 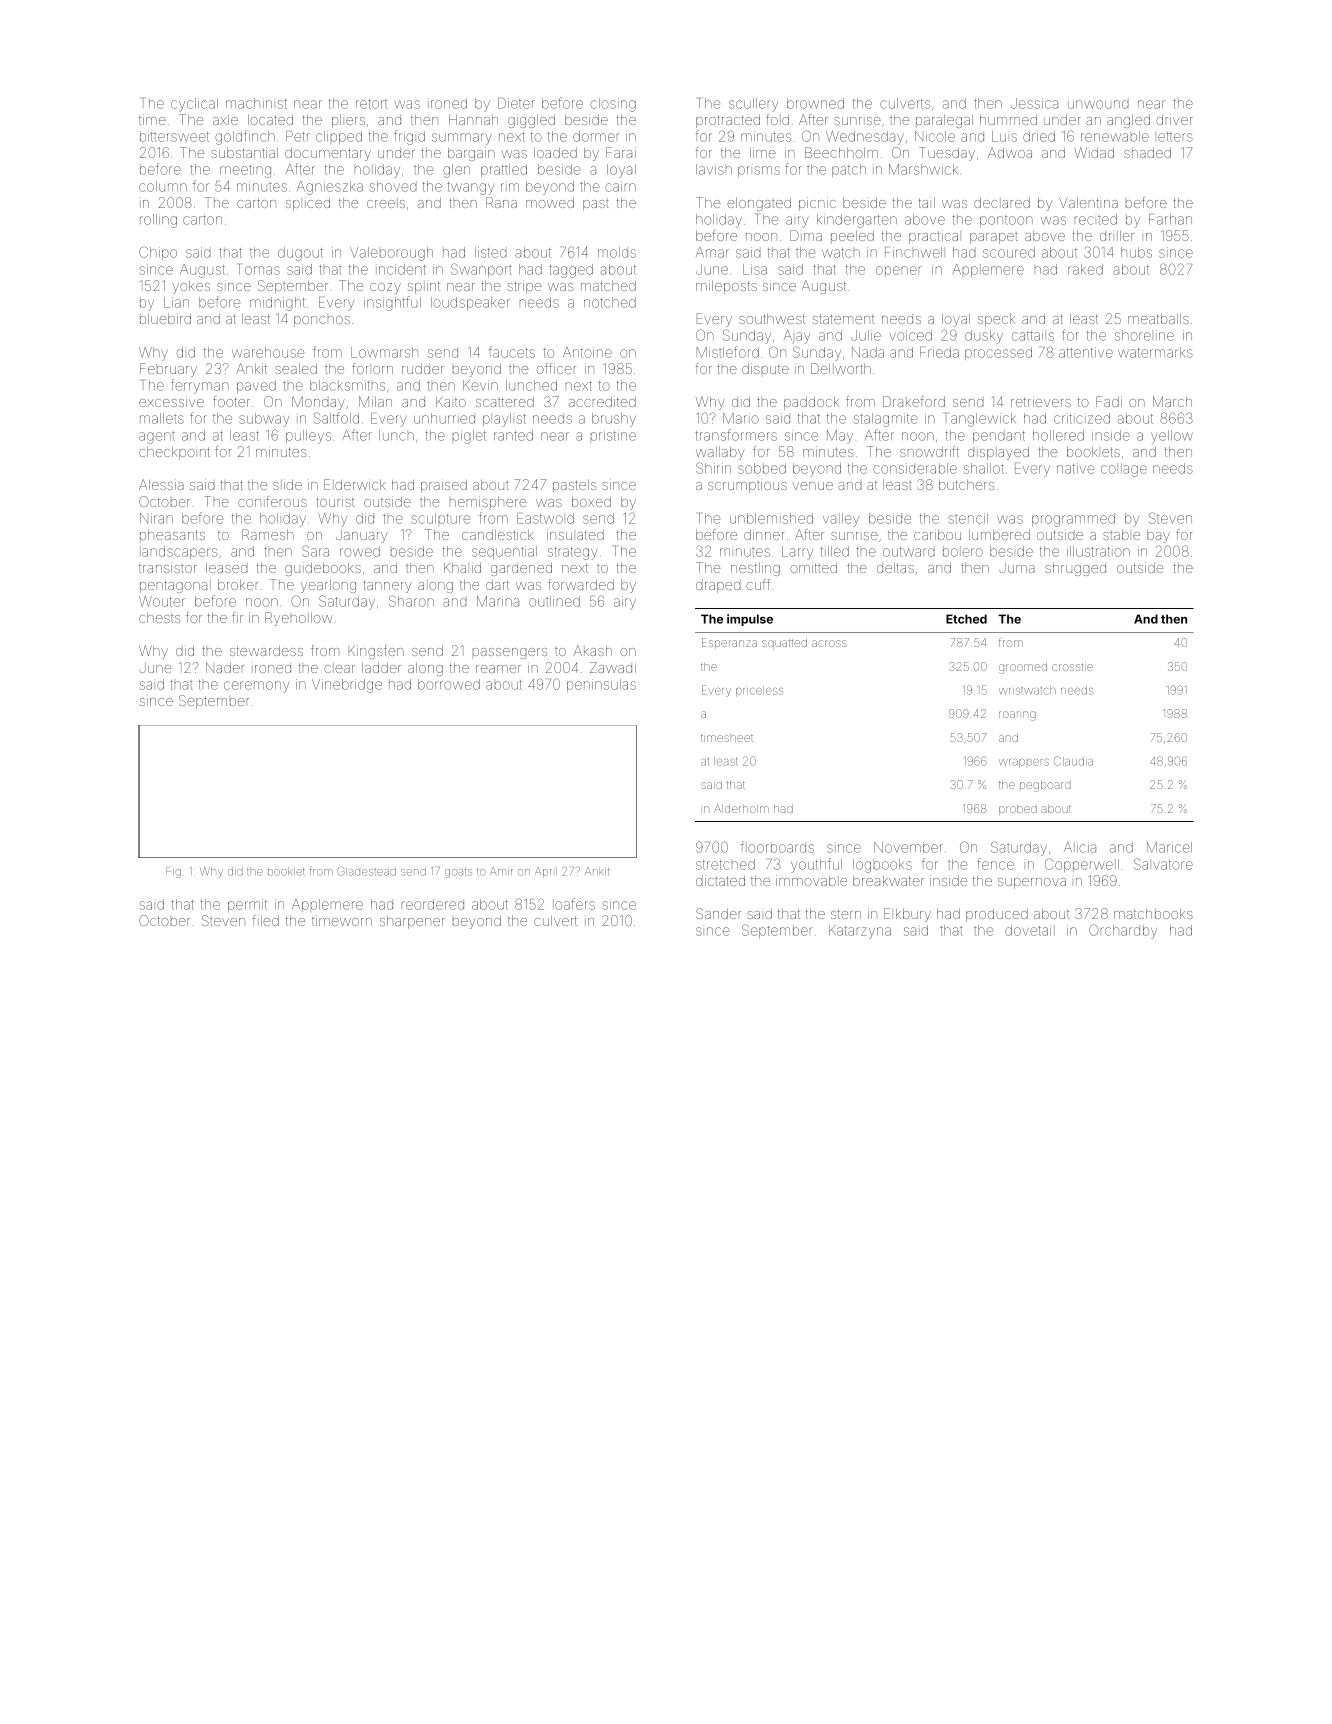 I want to click on crosstie, so click(x=1072, y=667).
